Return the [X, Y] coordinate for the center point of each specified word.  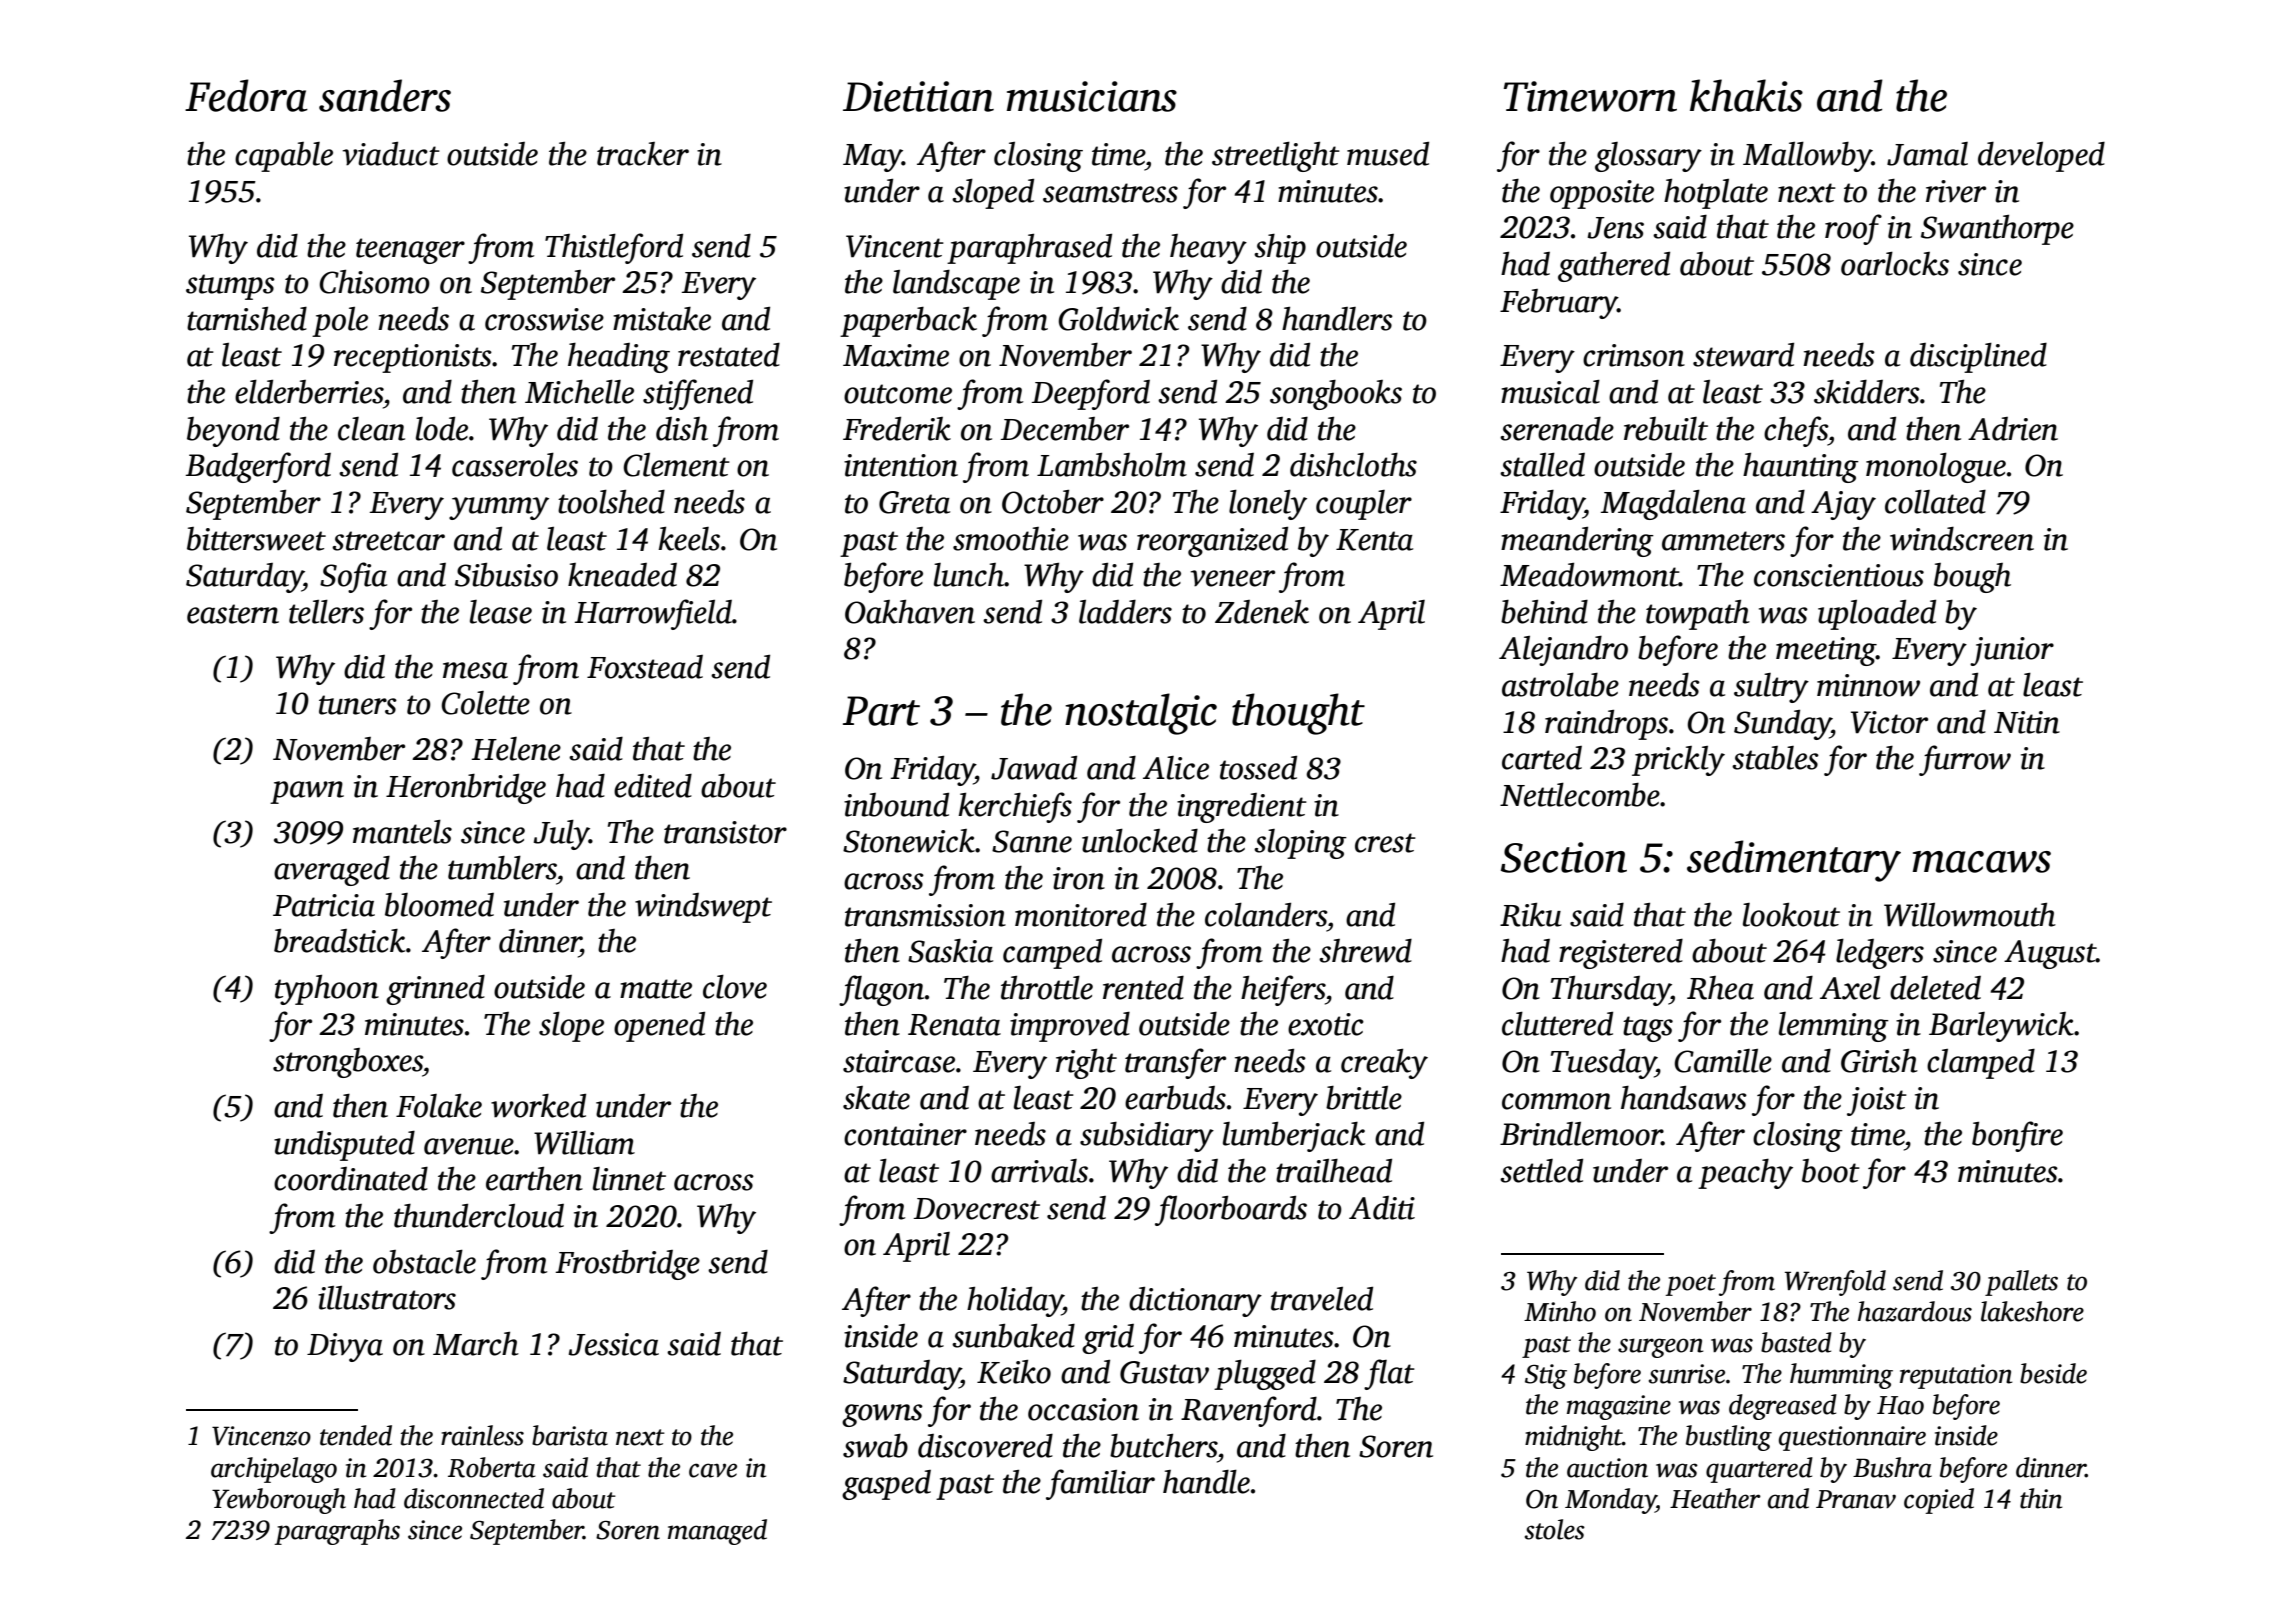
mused [1388, 154]
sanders [385, 95]
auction [1607, 1468]
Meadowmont [1589, 575]
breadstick [340, 941]
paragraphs [337, 1532]
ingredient [1242, 808]
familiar [1100, 1484]
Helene [516, 749]
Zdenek [1262, 612]
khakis [1746, 95]
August [2050, 954]
